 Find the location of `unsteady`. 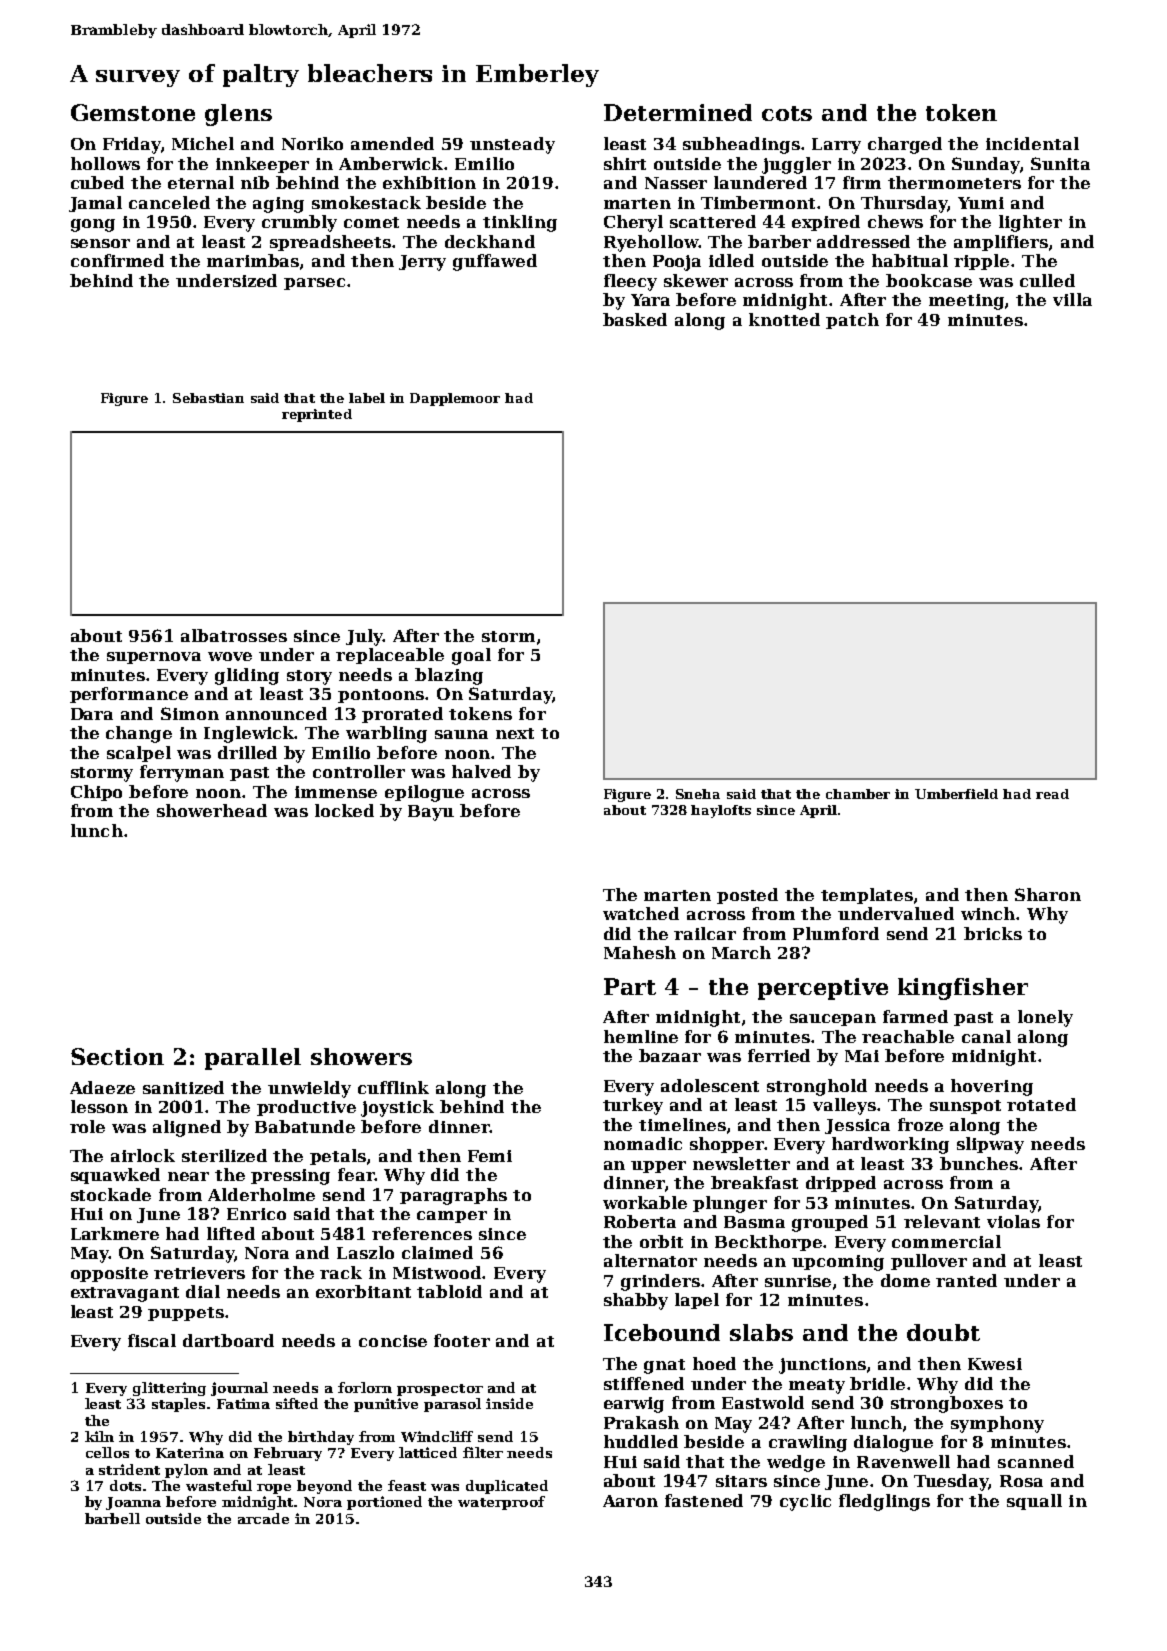

unsteady is located at coordinates (512, 145).
